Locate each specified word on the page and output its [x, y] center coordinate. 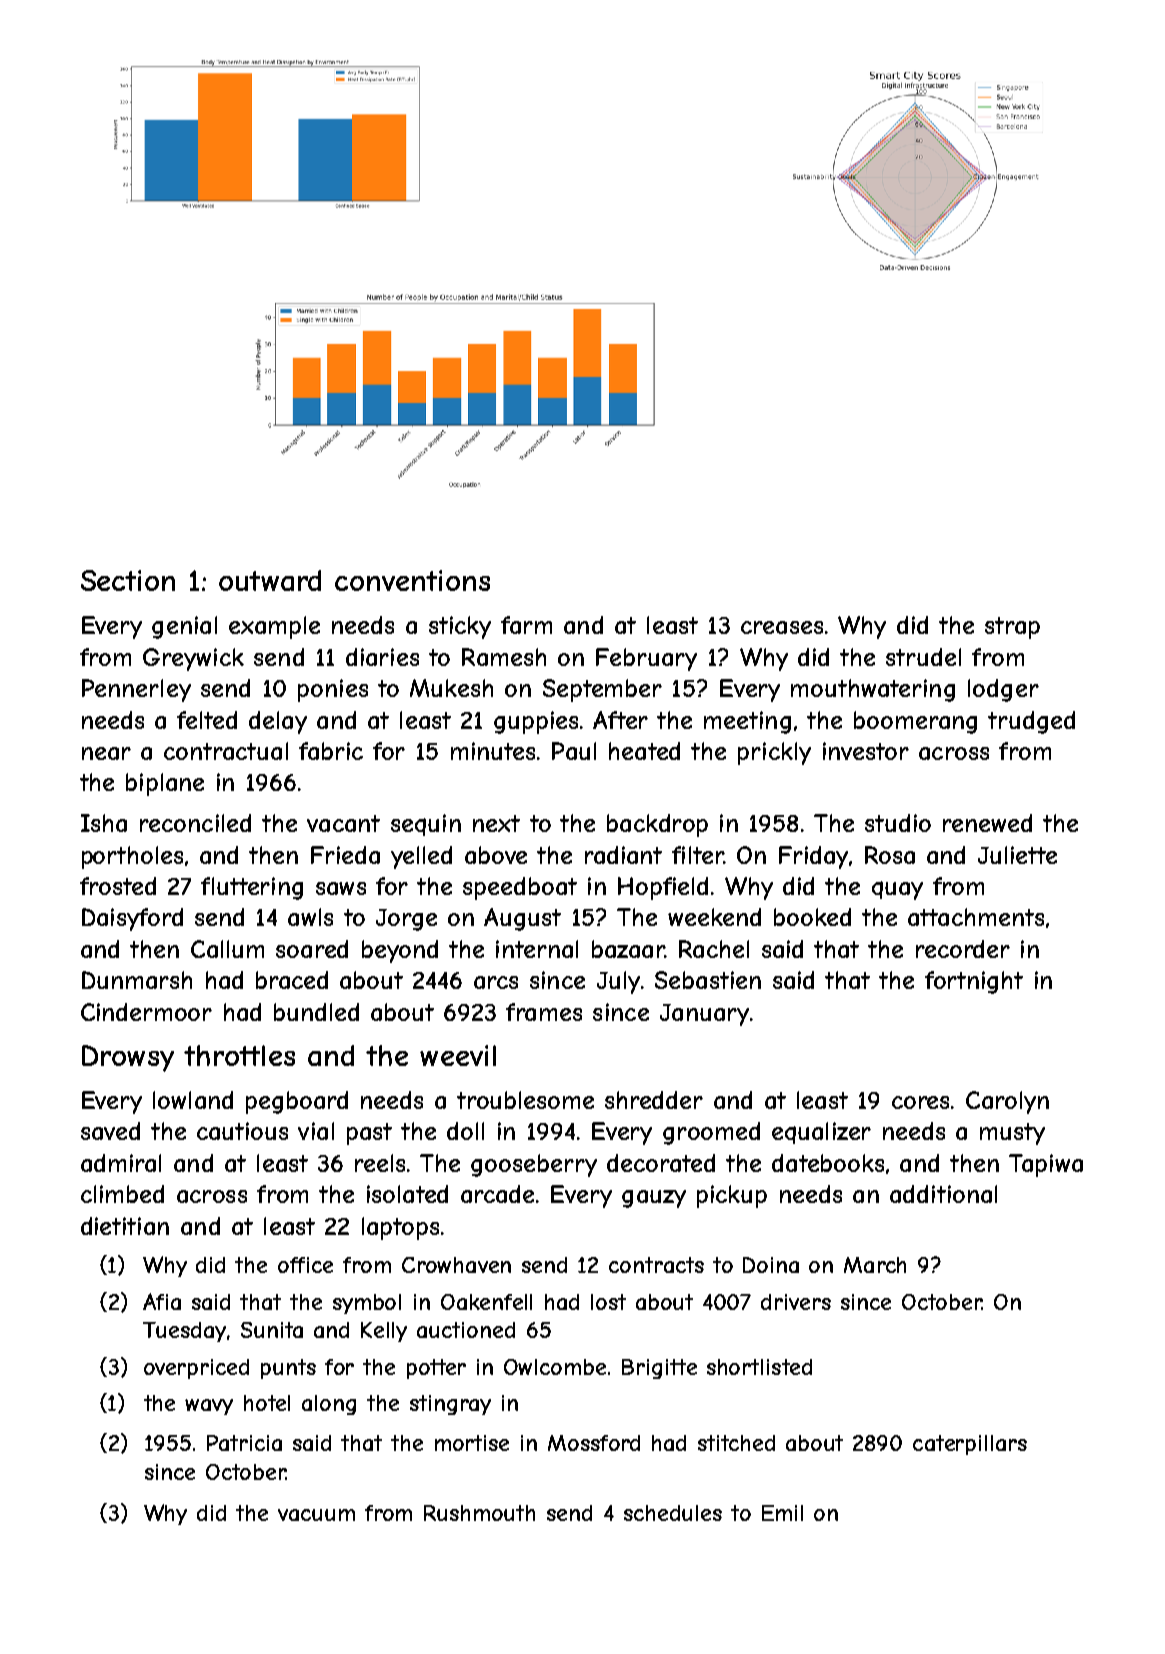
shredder [654, 1100]
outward [270, 580]
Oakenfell [486, 1302]
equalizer [821, 1133]
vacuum [316, 1515]
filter [698, 855]
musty [1012, 1134]
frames [544, 1012]
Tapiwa [1046, 1165]
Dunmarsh [137, 980]
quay [897, 890]
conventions [412, 580]
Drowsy [128, 1058]
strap [1012, 628]
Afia [162, 1301]
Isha [104, 823]
